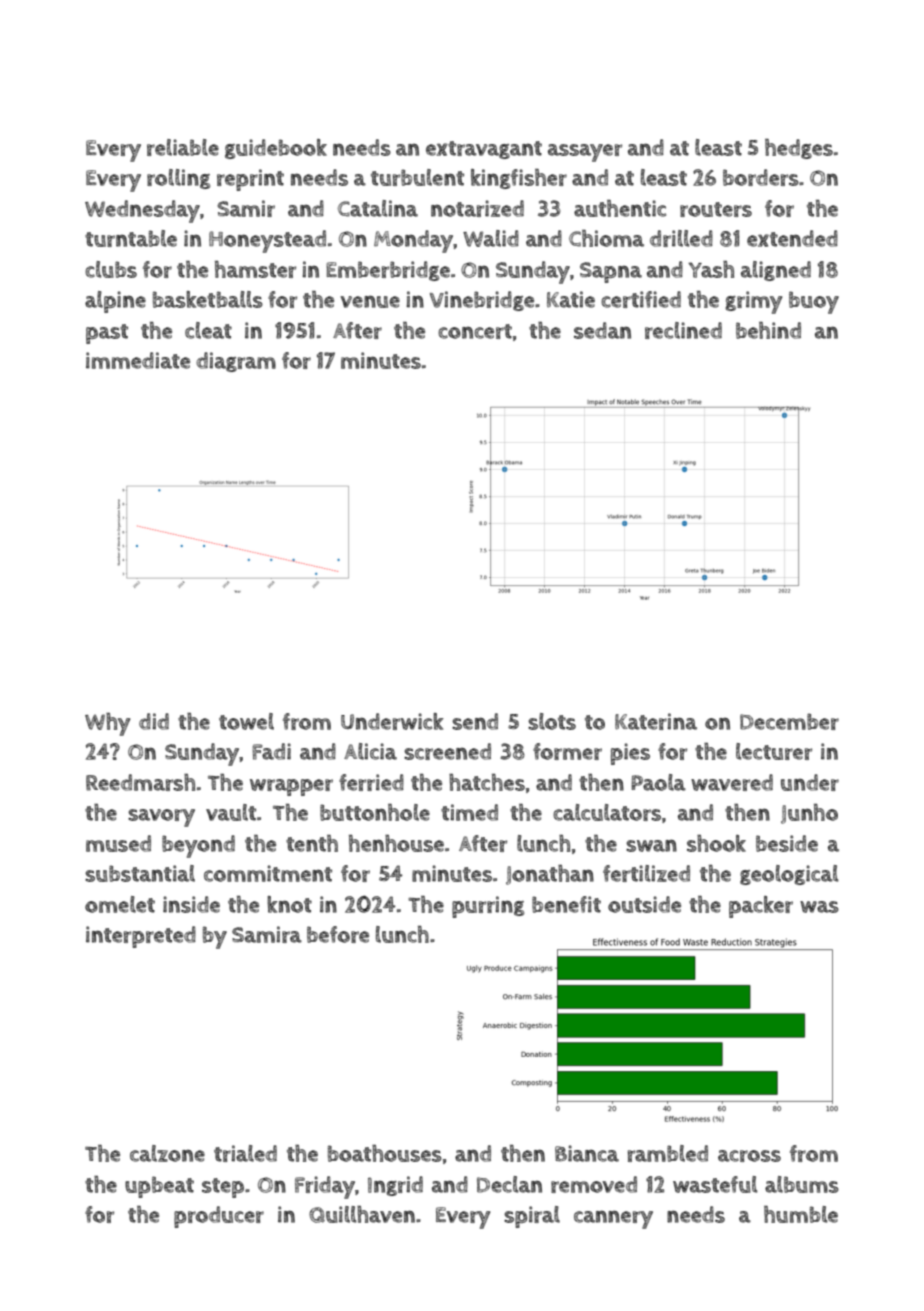 The image size is (924, 1311). Describe the element at coordinates (668, 1153) in the document. I see `rambled` at that location.
